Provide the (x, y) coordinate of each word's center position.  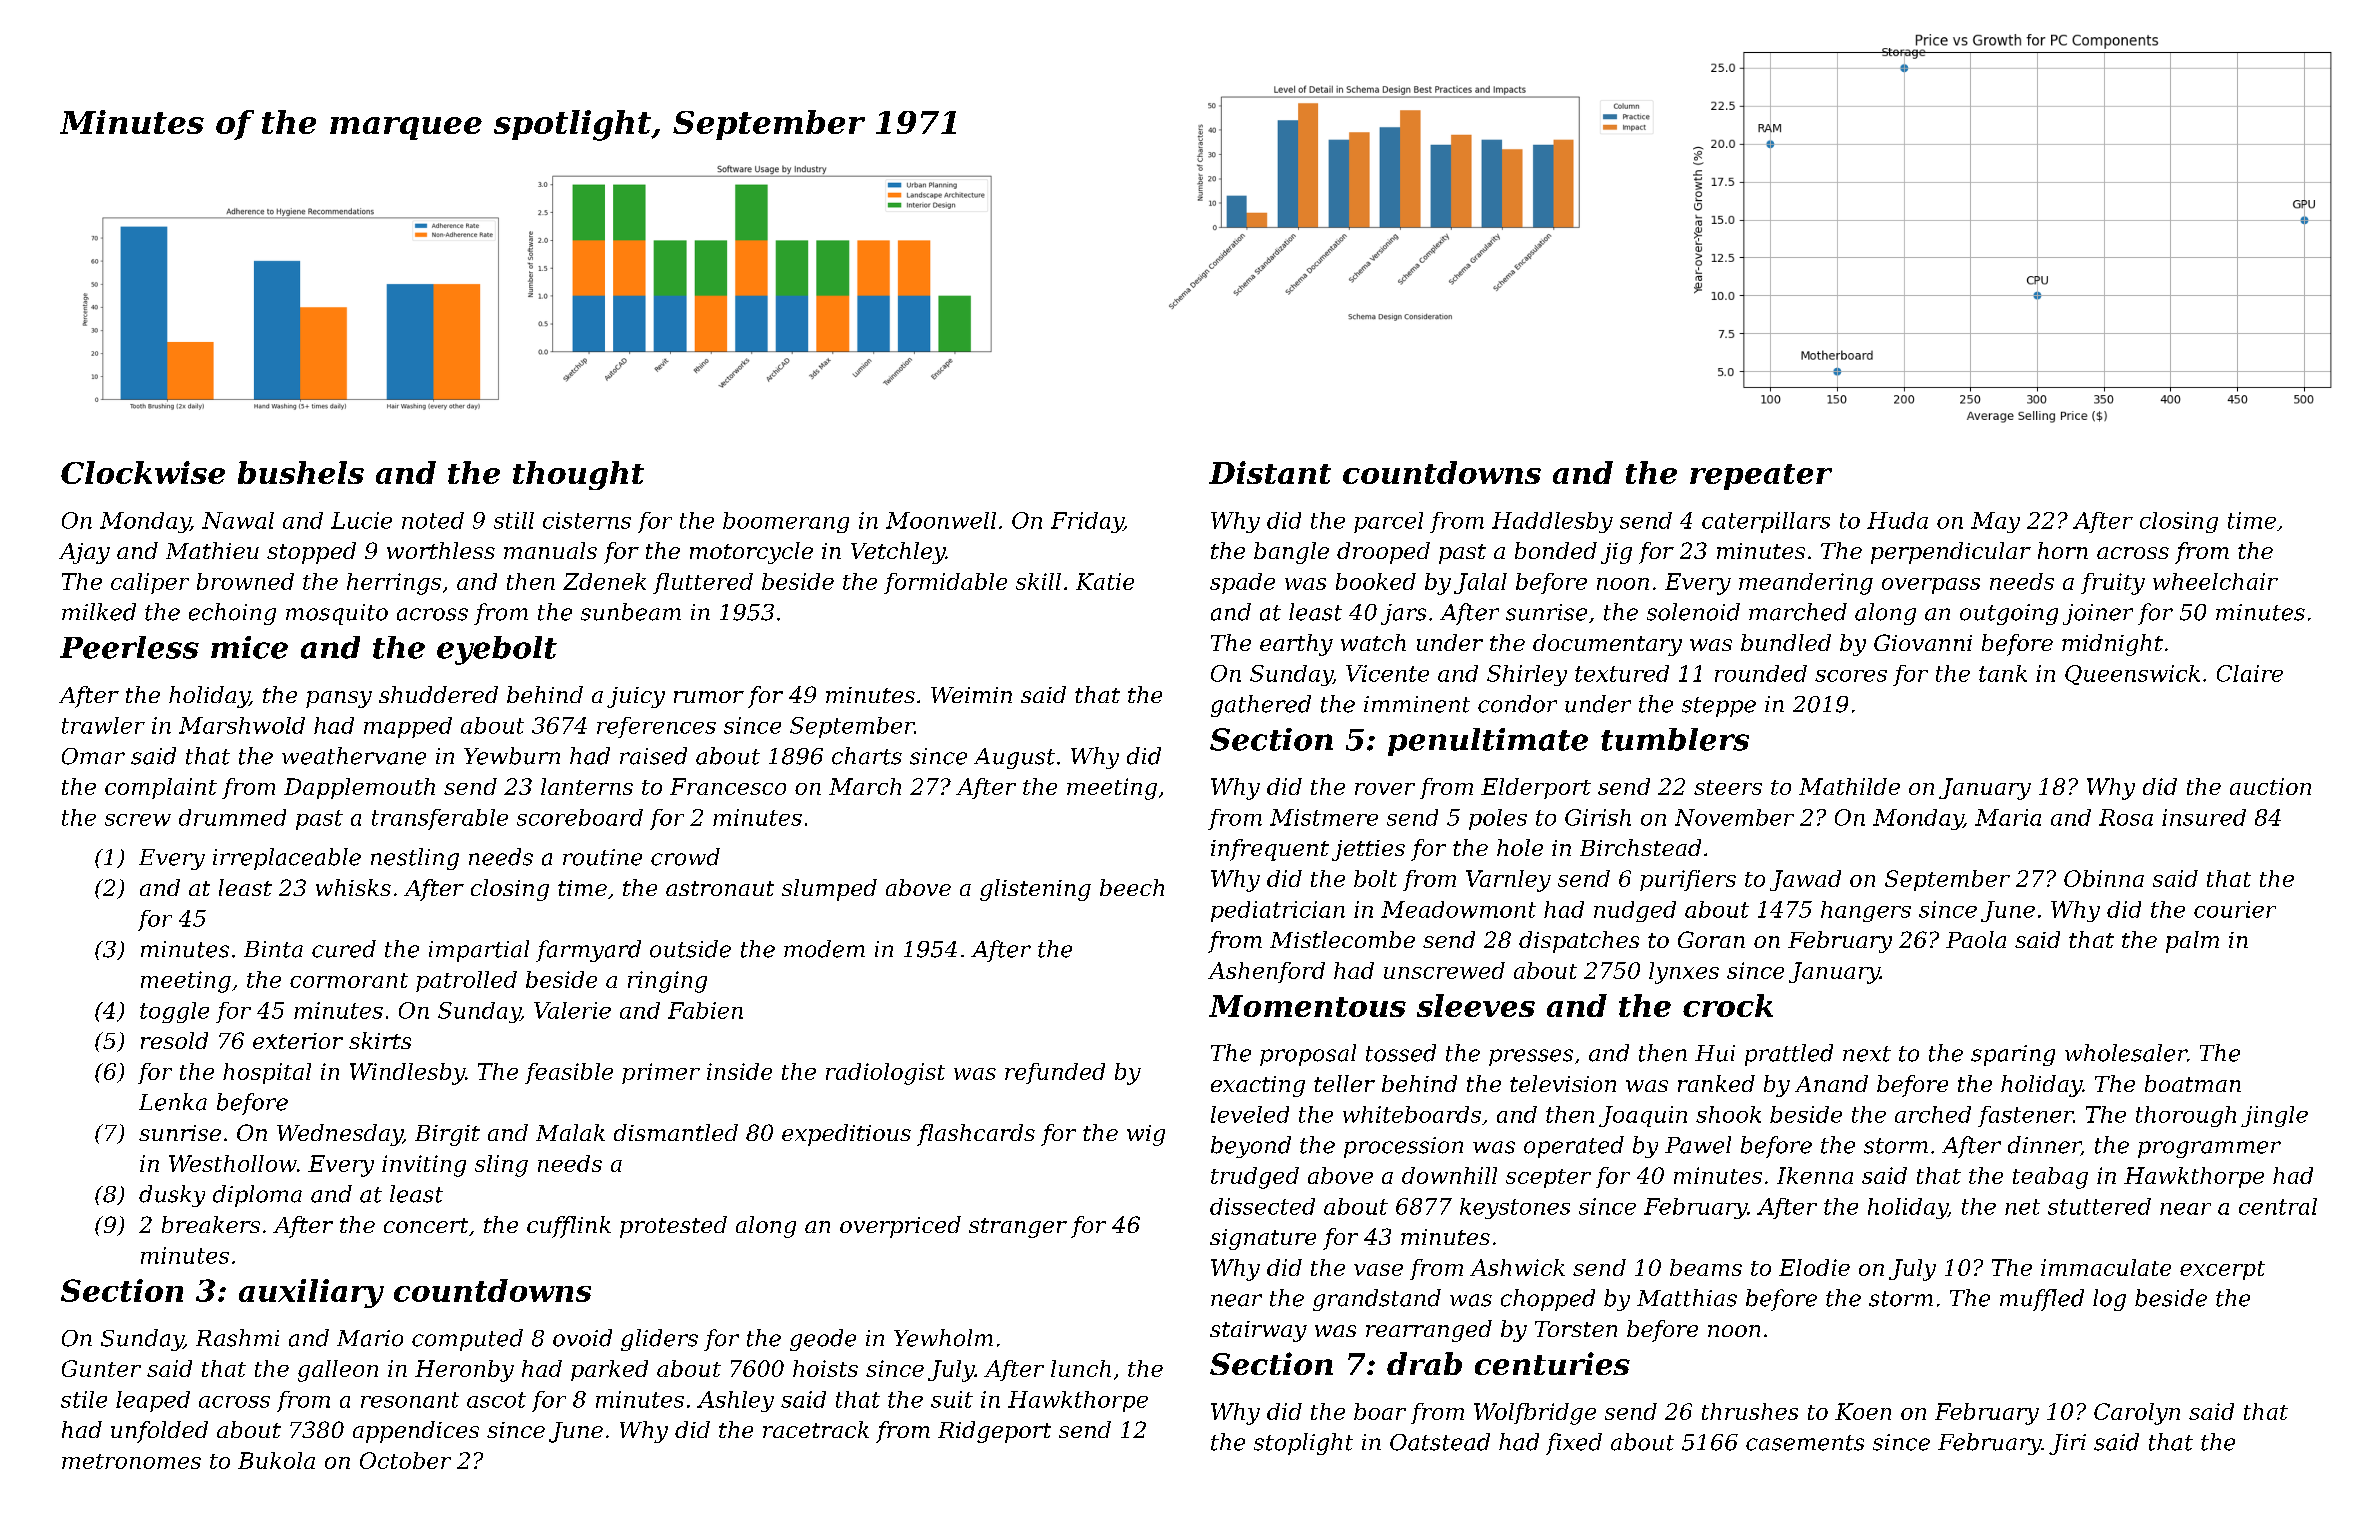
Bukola (276, 1460)
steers (1728, 787)
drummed (232, 817)
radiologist (885, 1074)
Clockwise (143, 472)
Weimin (971, 695)
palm (2192, 942)
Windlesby (407, 1074)
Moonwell (941, 520)
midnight (2112, 645)
